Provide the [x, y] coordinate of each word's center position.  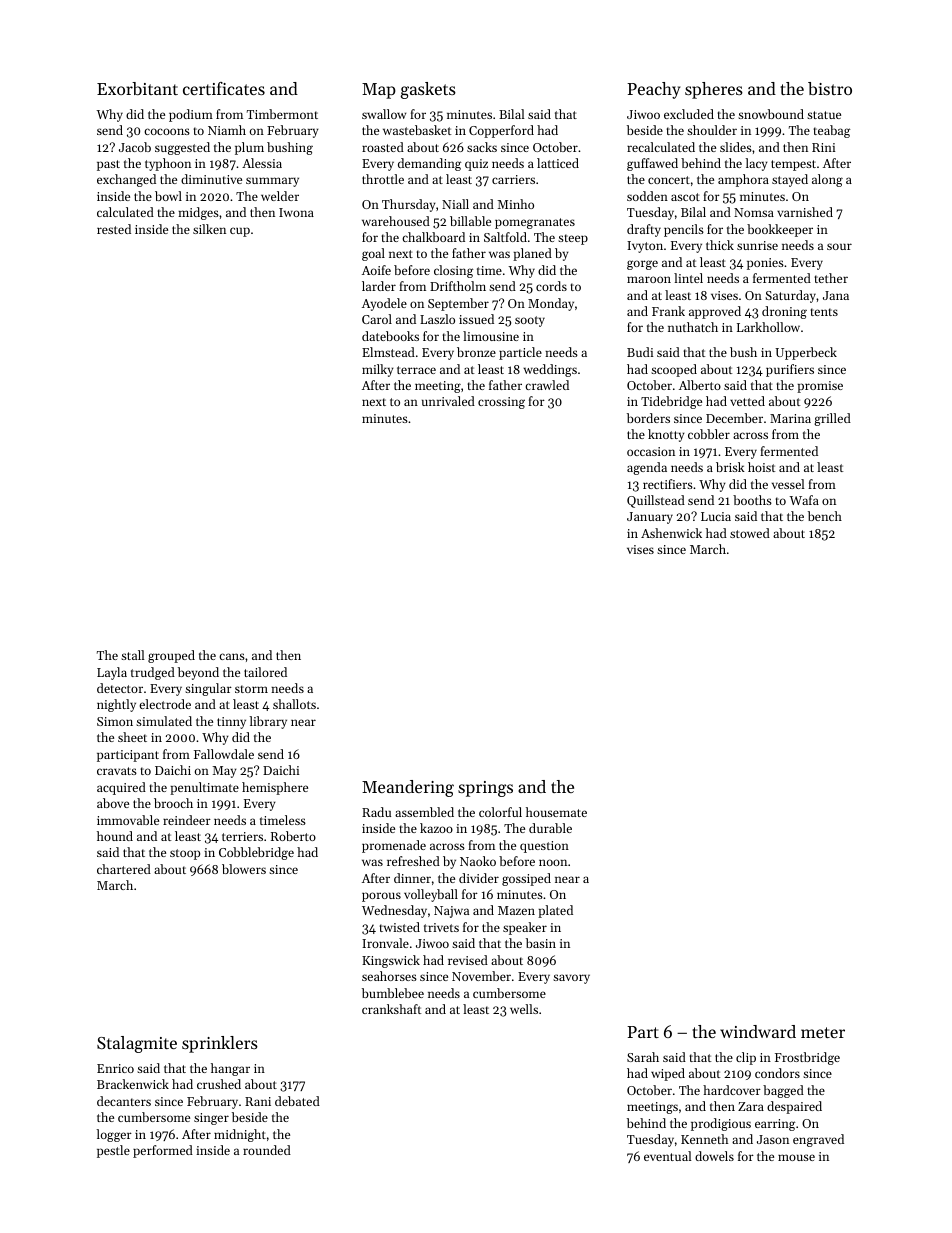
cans [232, 656]
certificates [224, 88]
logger [114, 1135]
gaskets [428, 90]
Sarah [643, 1057]
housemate [556, 812]
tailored [265, 672]
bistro [830, 88]
